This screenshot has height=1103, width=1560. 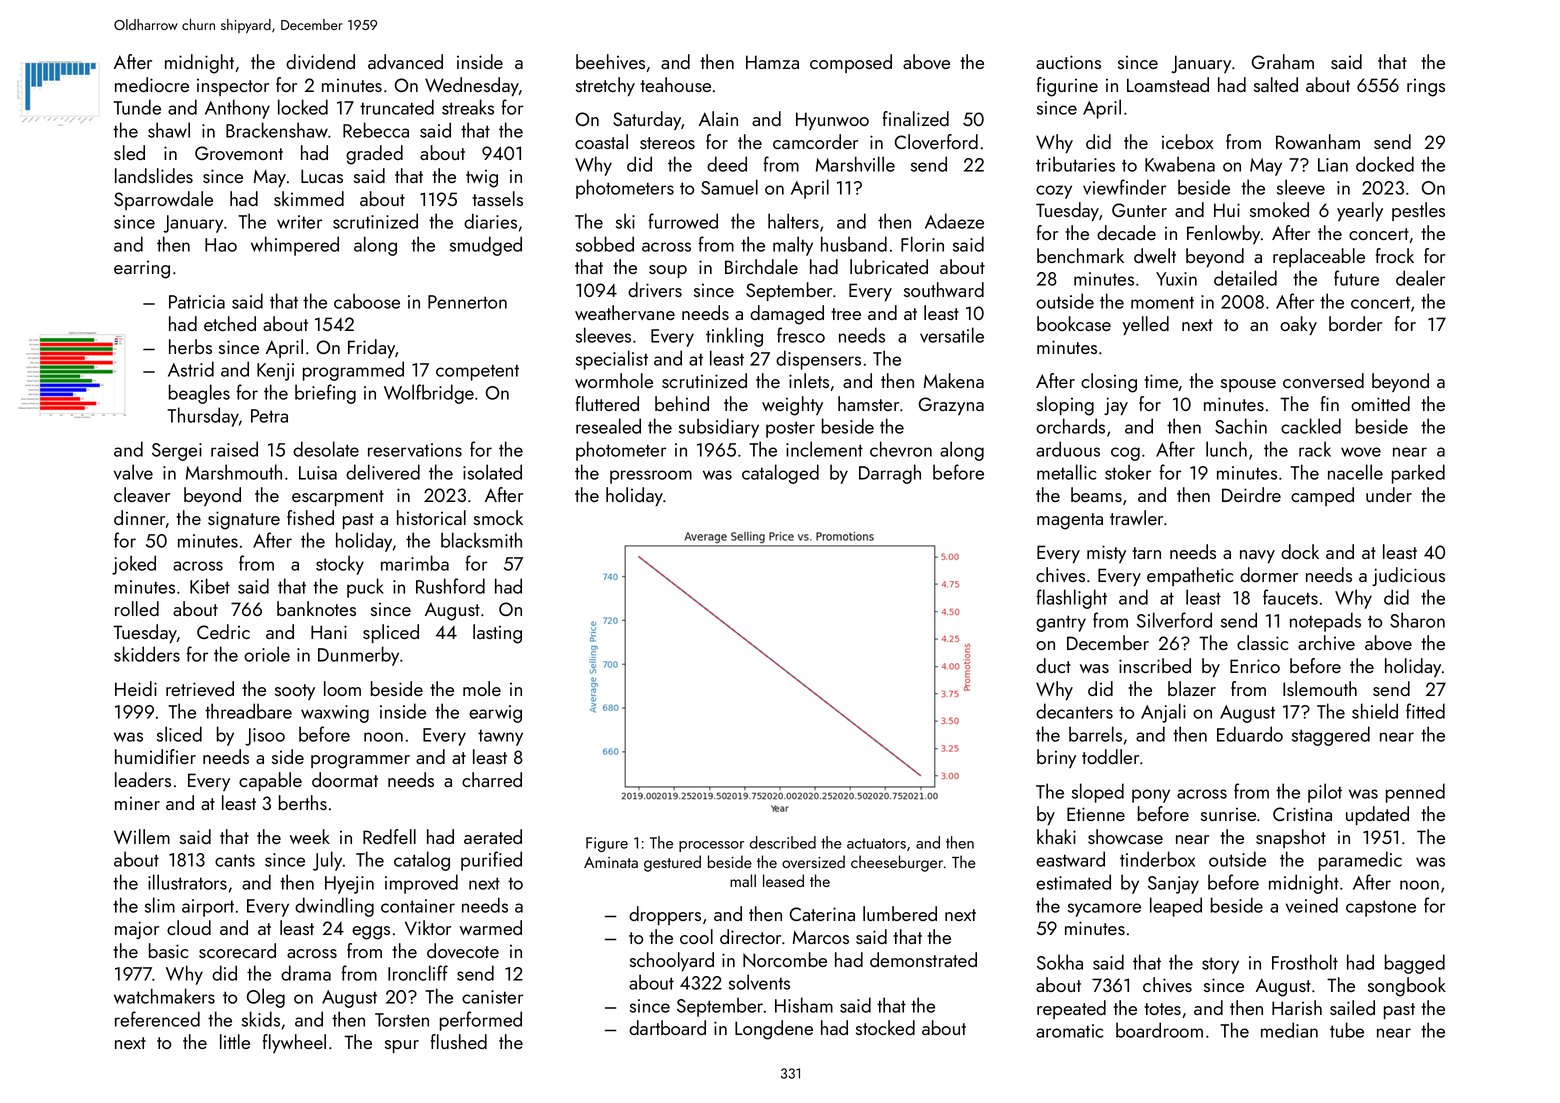 I want to click on composed, so click(x=851, y=63).
